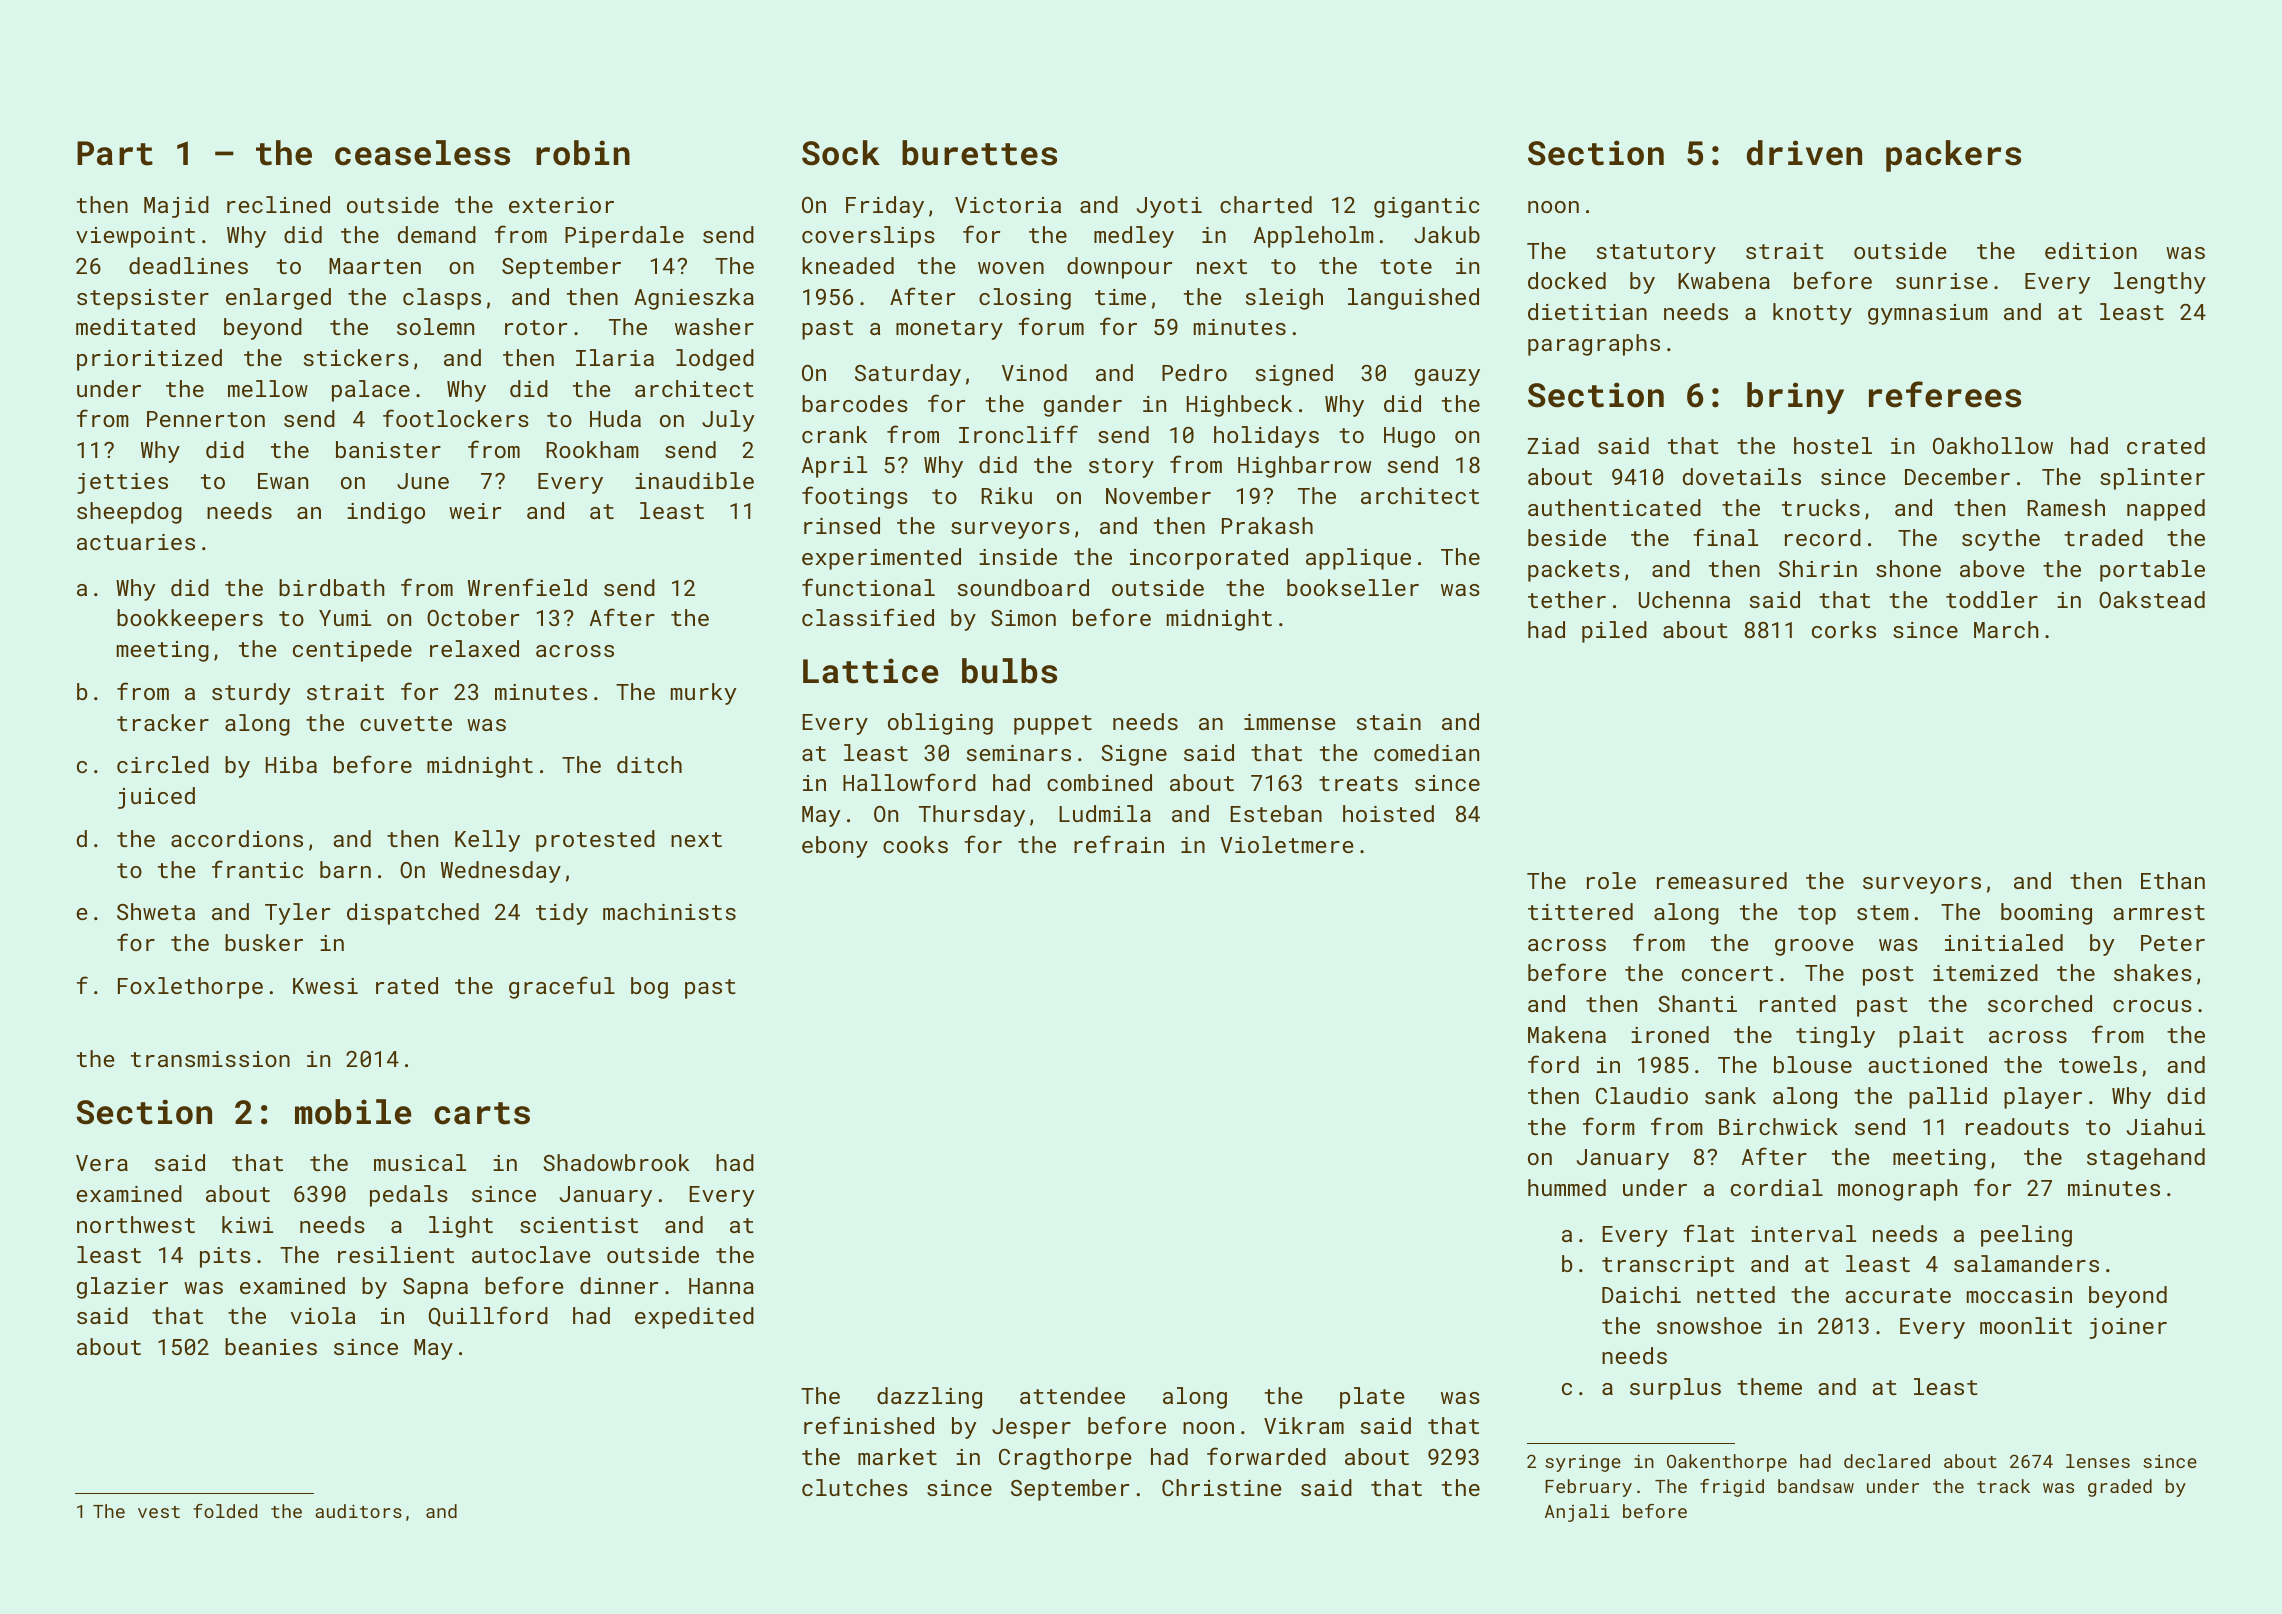  What do you see at coordinates (979, 153) in the screenshot?
I see `burettes` at bounding box center [979, 153].
